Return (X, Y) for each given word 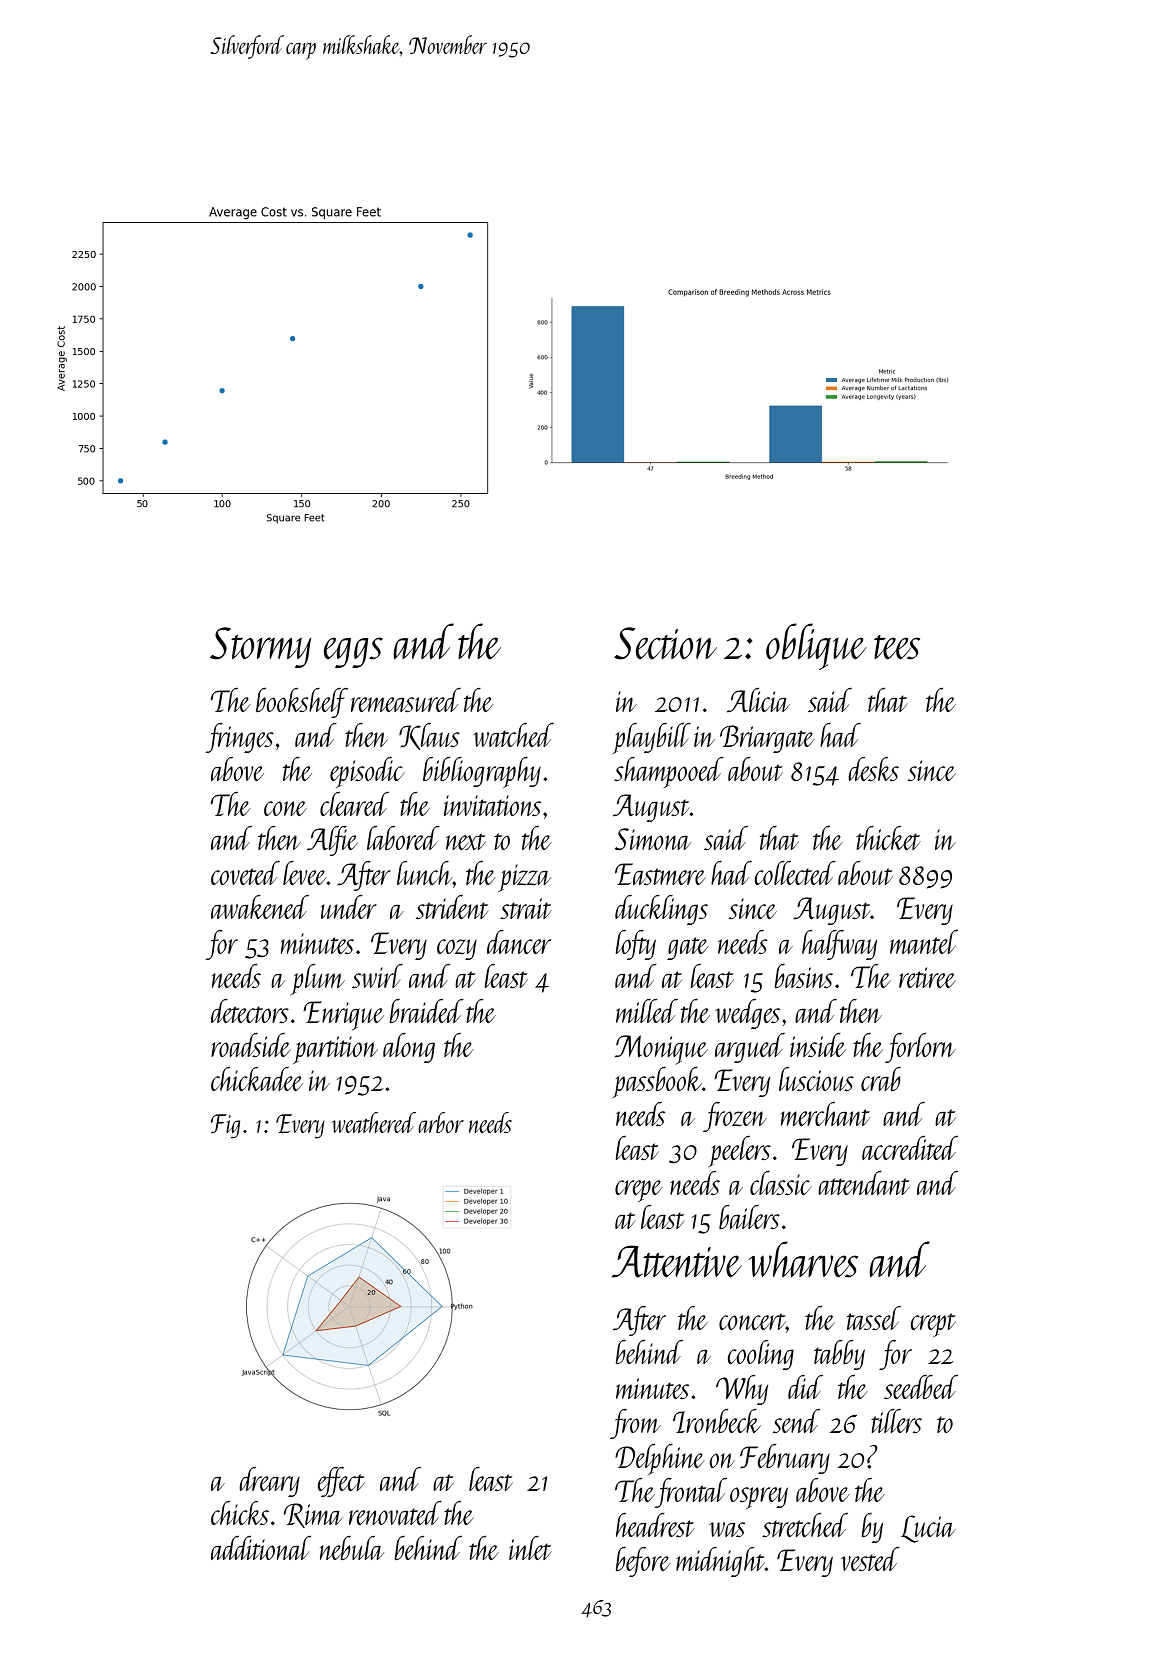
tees (897, 647)
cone (285, 808)
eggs (353, 652)
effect (341, 1482)
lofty (636, 945)
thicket (888, 838)
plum (318, 979)
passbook (657, 1082)
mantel (924, 942)
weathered (374, 1122)
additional (261, 1548)
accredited (910, 1148)
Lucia (928, 1529)
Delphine (660, 1459)
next (466, 841)
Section (665, 643)
